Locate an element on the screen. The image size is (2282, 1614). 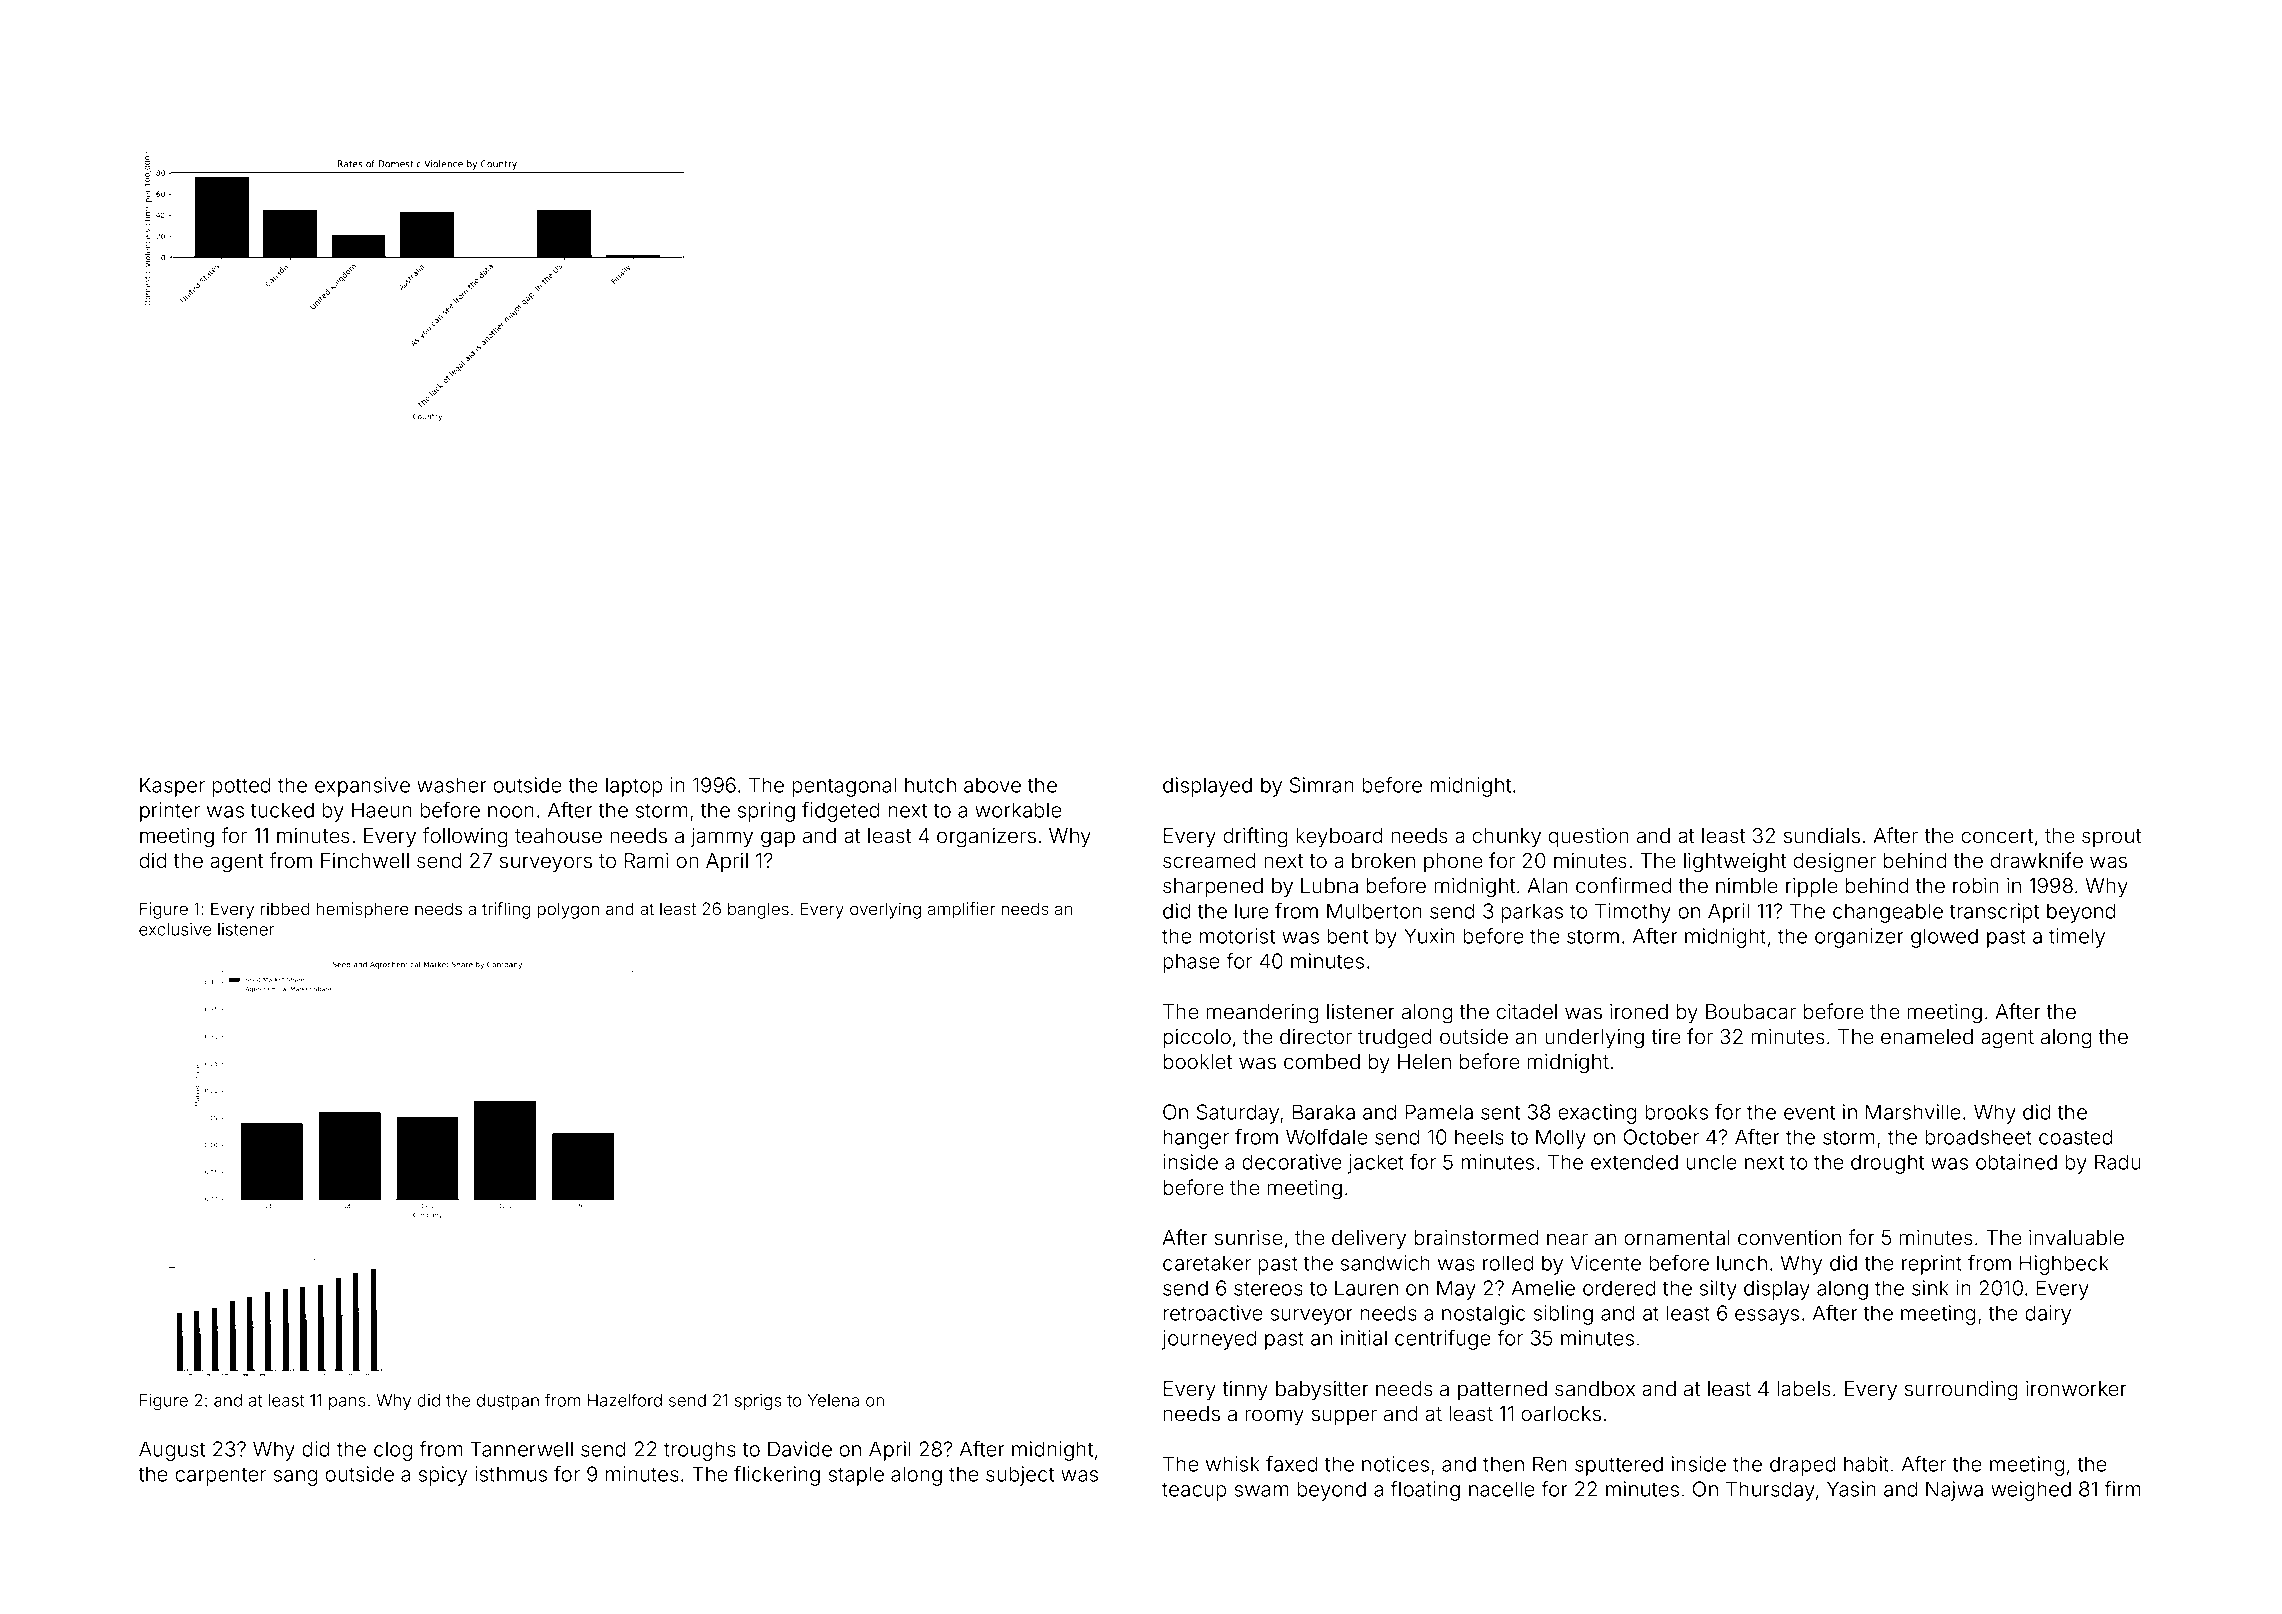
screamed is located at coordinates (1209, 860).
